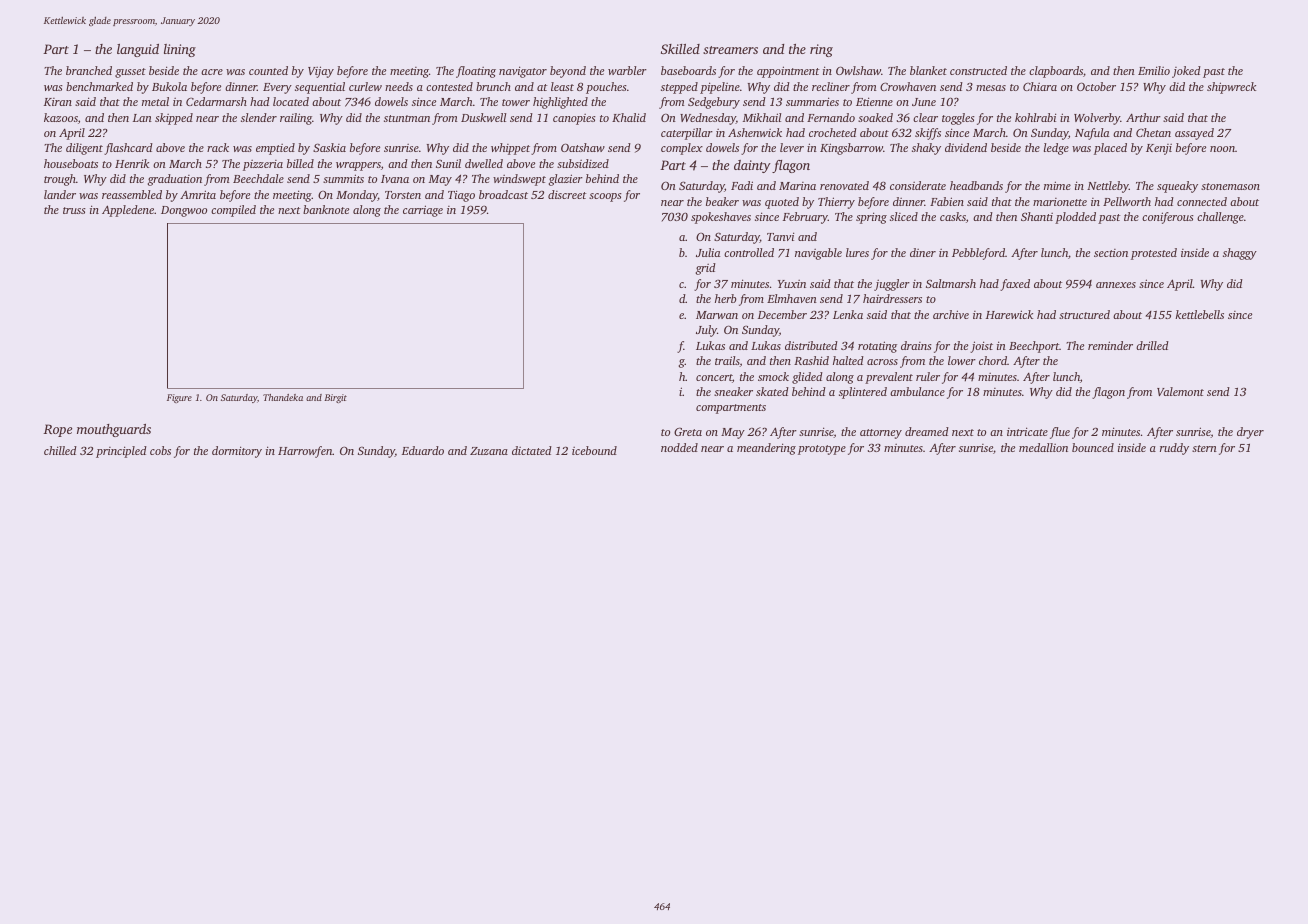 Image resolution: width=1308 pixels, height=924 pixels. Describe the element at coordinates (1220, 218) in the screenshot. I see `challenge` at that location.
